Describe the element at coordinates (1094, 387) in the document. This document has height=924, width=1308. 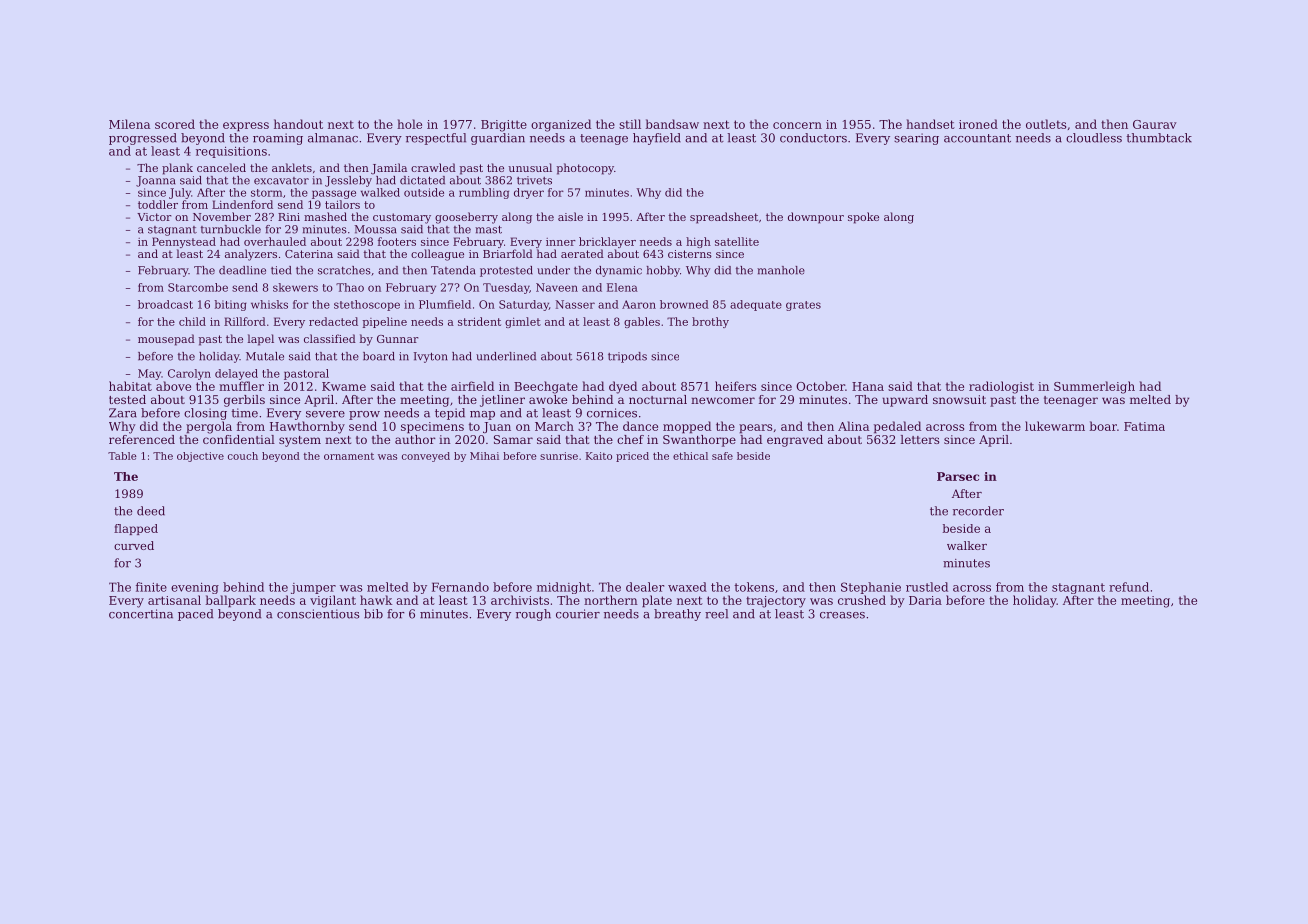
I see `Summerleigh` at that location.
